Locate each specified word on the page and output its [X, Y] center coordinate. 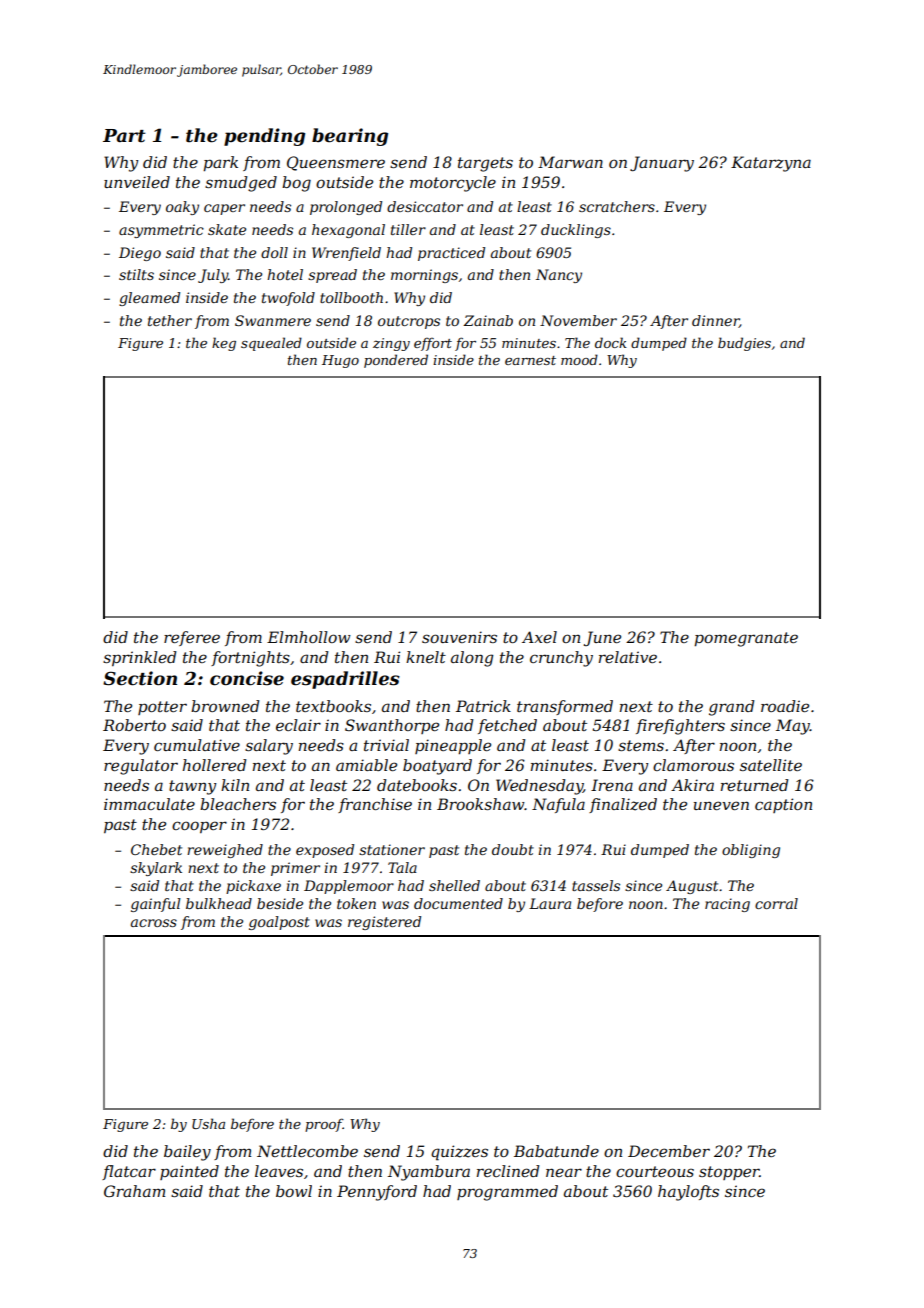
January [662, 164]
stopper [729, 1173]
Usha [208, 1123]
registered [384, 923]
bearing [350, 137]
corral [776, 903]
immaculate [149, 804]
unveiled [137, 182]
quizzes [459, 1153]
